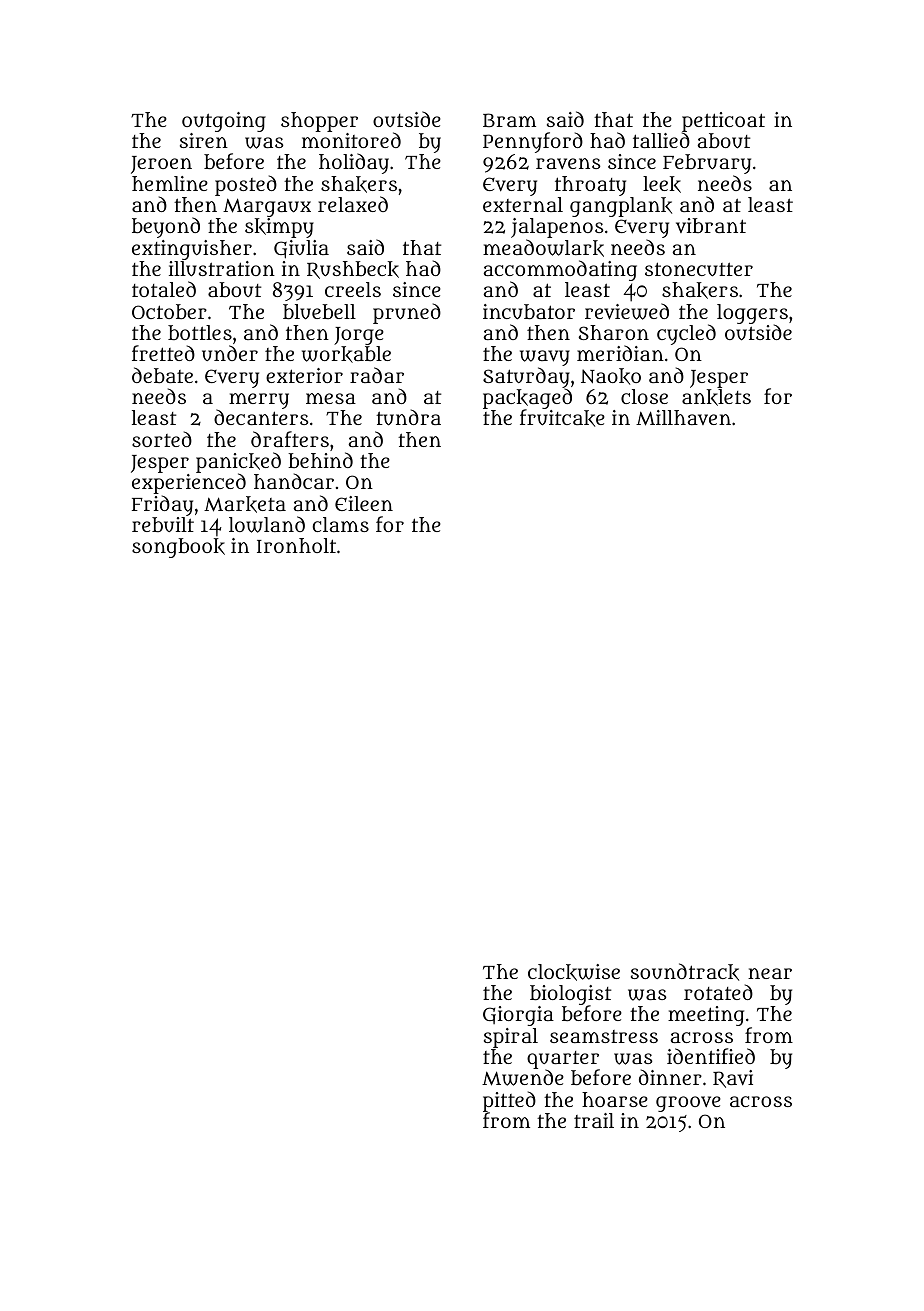 The height and width of the screenshot is (1311, 924). What do you see at coordinates (723, 122) in the screenshot?
I see `petticoat` at bounding box center [723, 122].
